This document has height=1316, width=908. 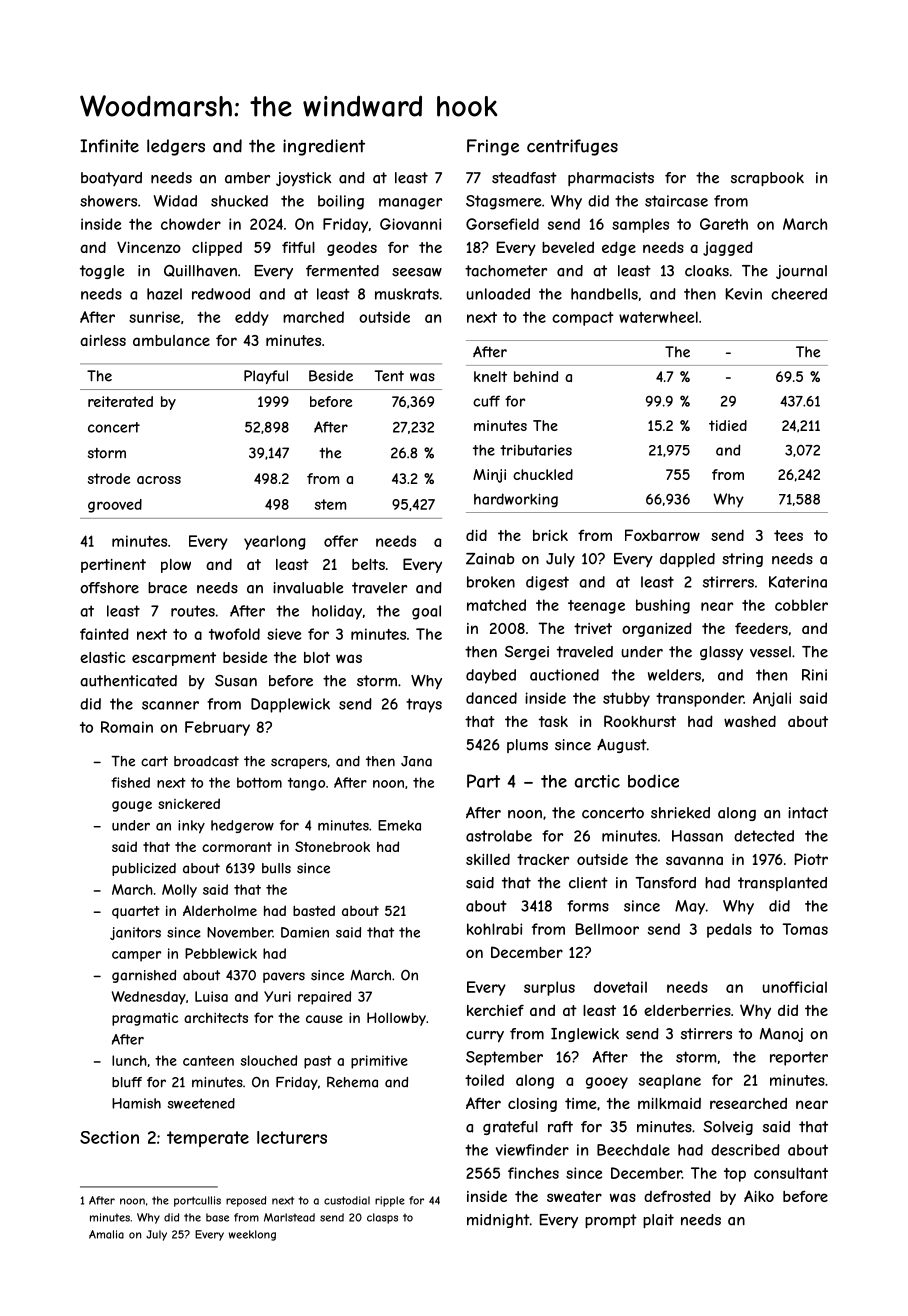 I want to click on tees, so click(x=788, y=535).
